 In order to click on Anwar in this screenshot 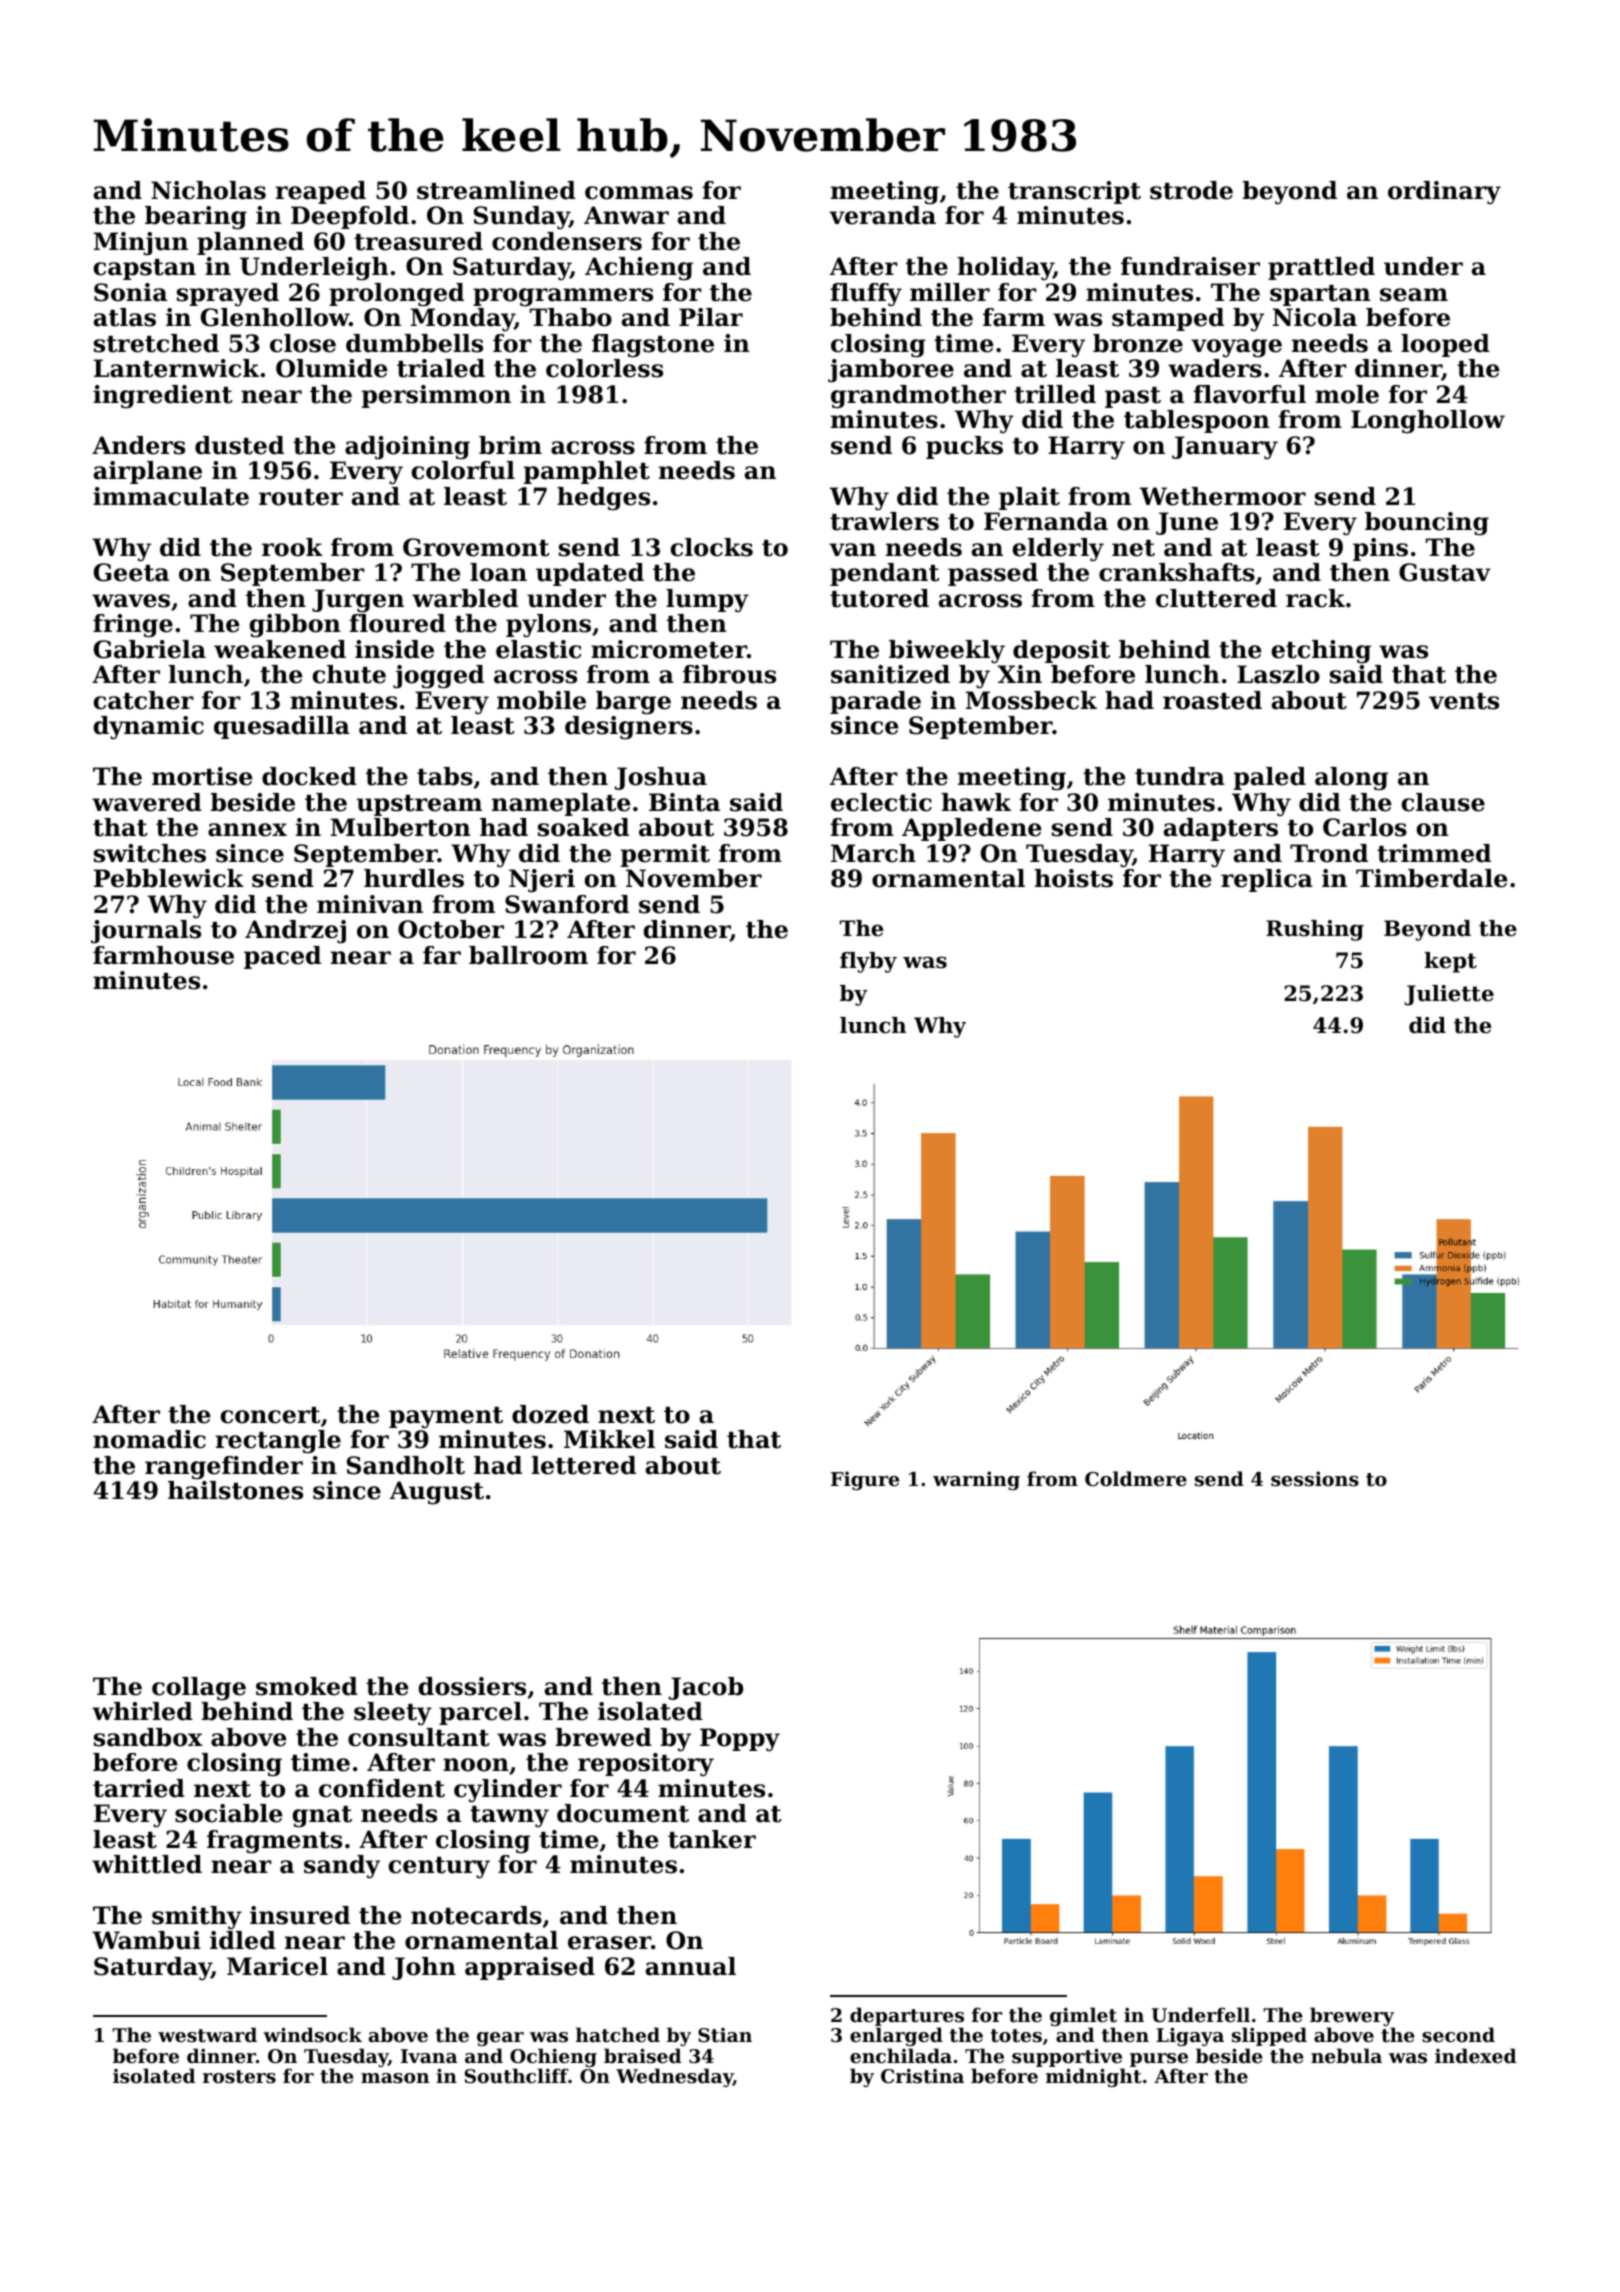, I will do `click(626, 215)`.
